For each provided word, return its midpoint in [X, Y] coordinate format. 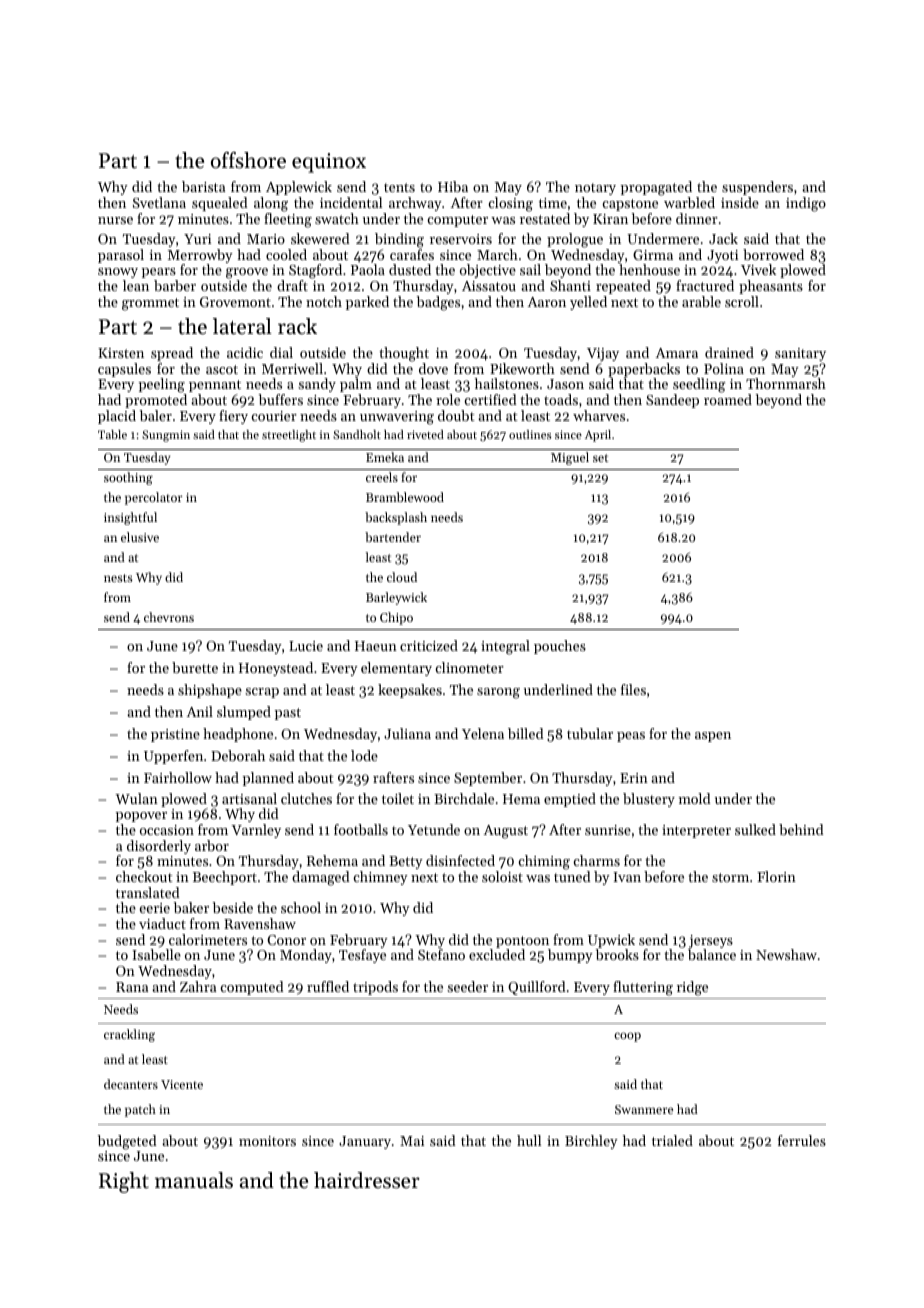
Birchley [591, 1142]
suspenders [757, 188]
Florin [776, 876]
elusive [140, 537]
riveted [425, 434]
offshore [248, 160]
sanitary [800, 354]
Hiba [453, 186]
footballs [361, 829]
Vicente [182, 1084]
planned [268, 779]
